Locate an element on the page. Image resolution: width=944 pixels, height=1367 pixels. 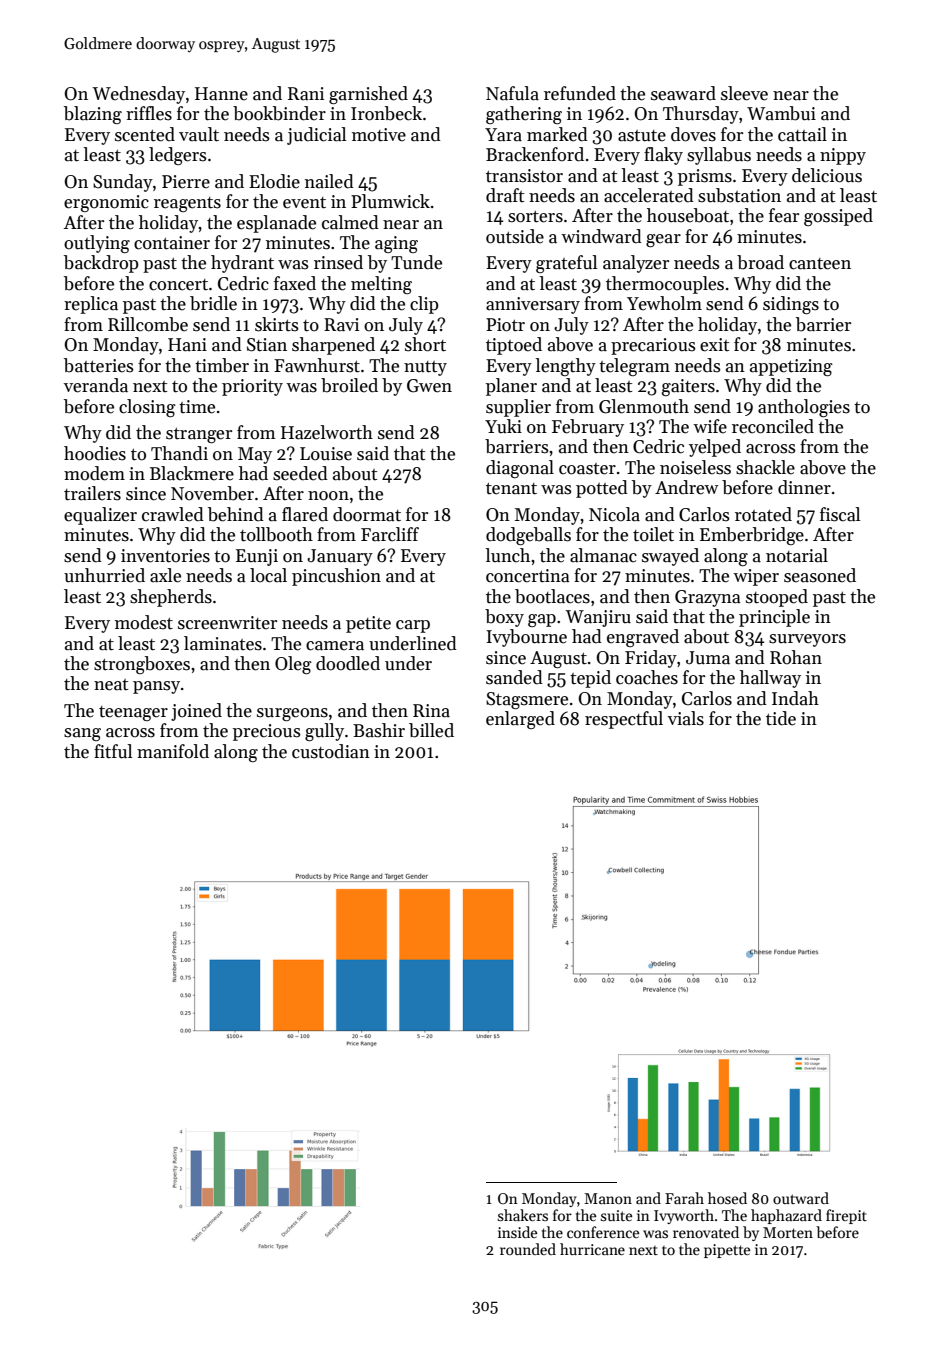
custodian is located at coordinates (331, 751).
